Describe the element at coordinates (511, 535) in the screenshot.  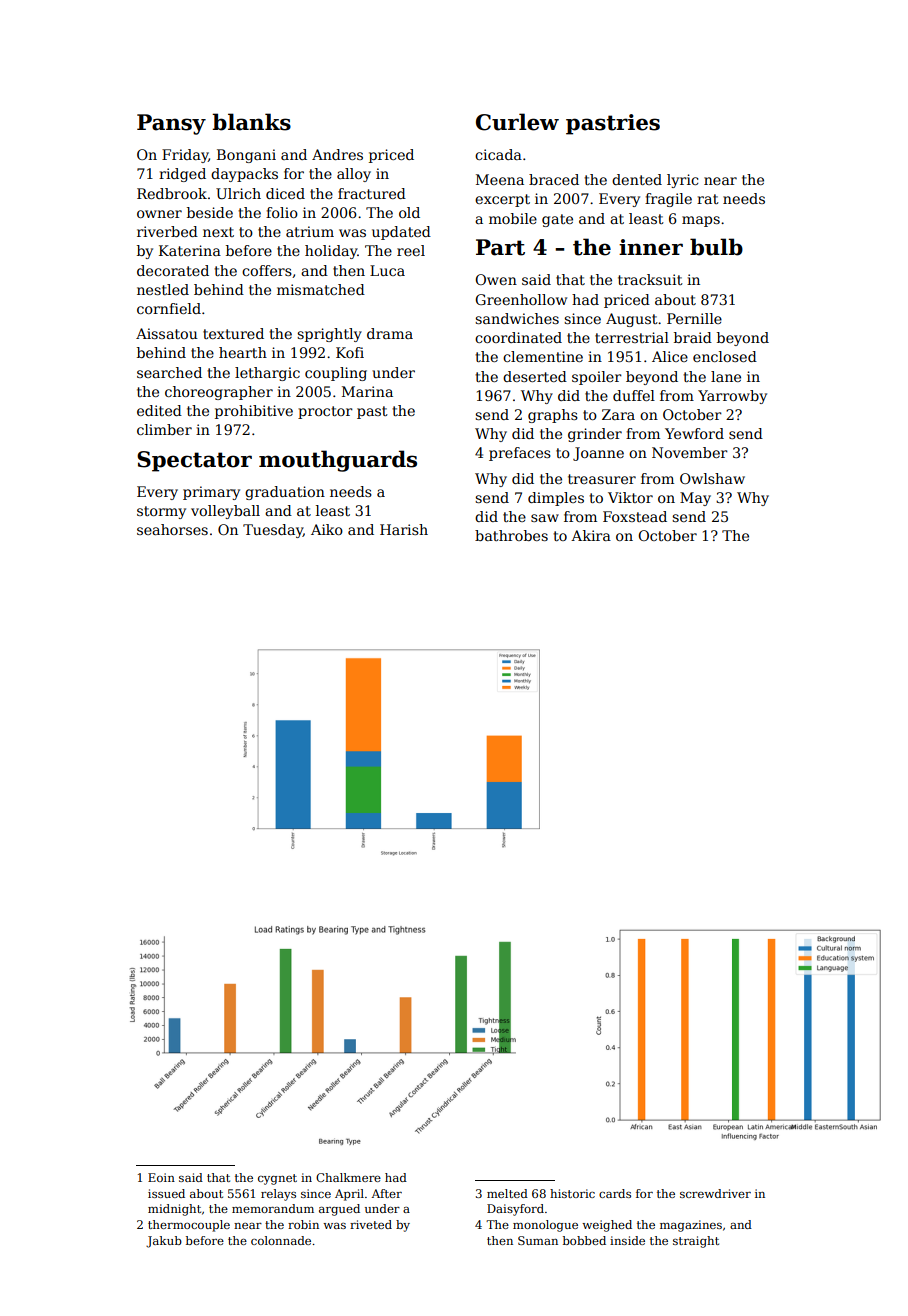
I see `bathrobes` at that location.
